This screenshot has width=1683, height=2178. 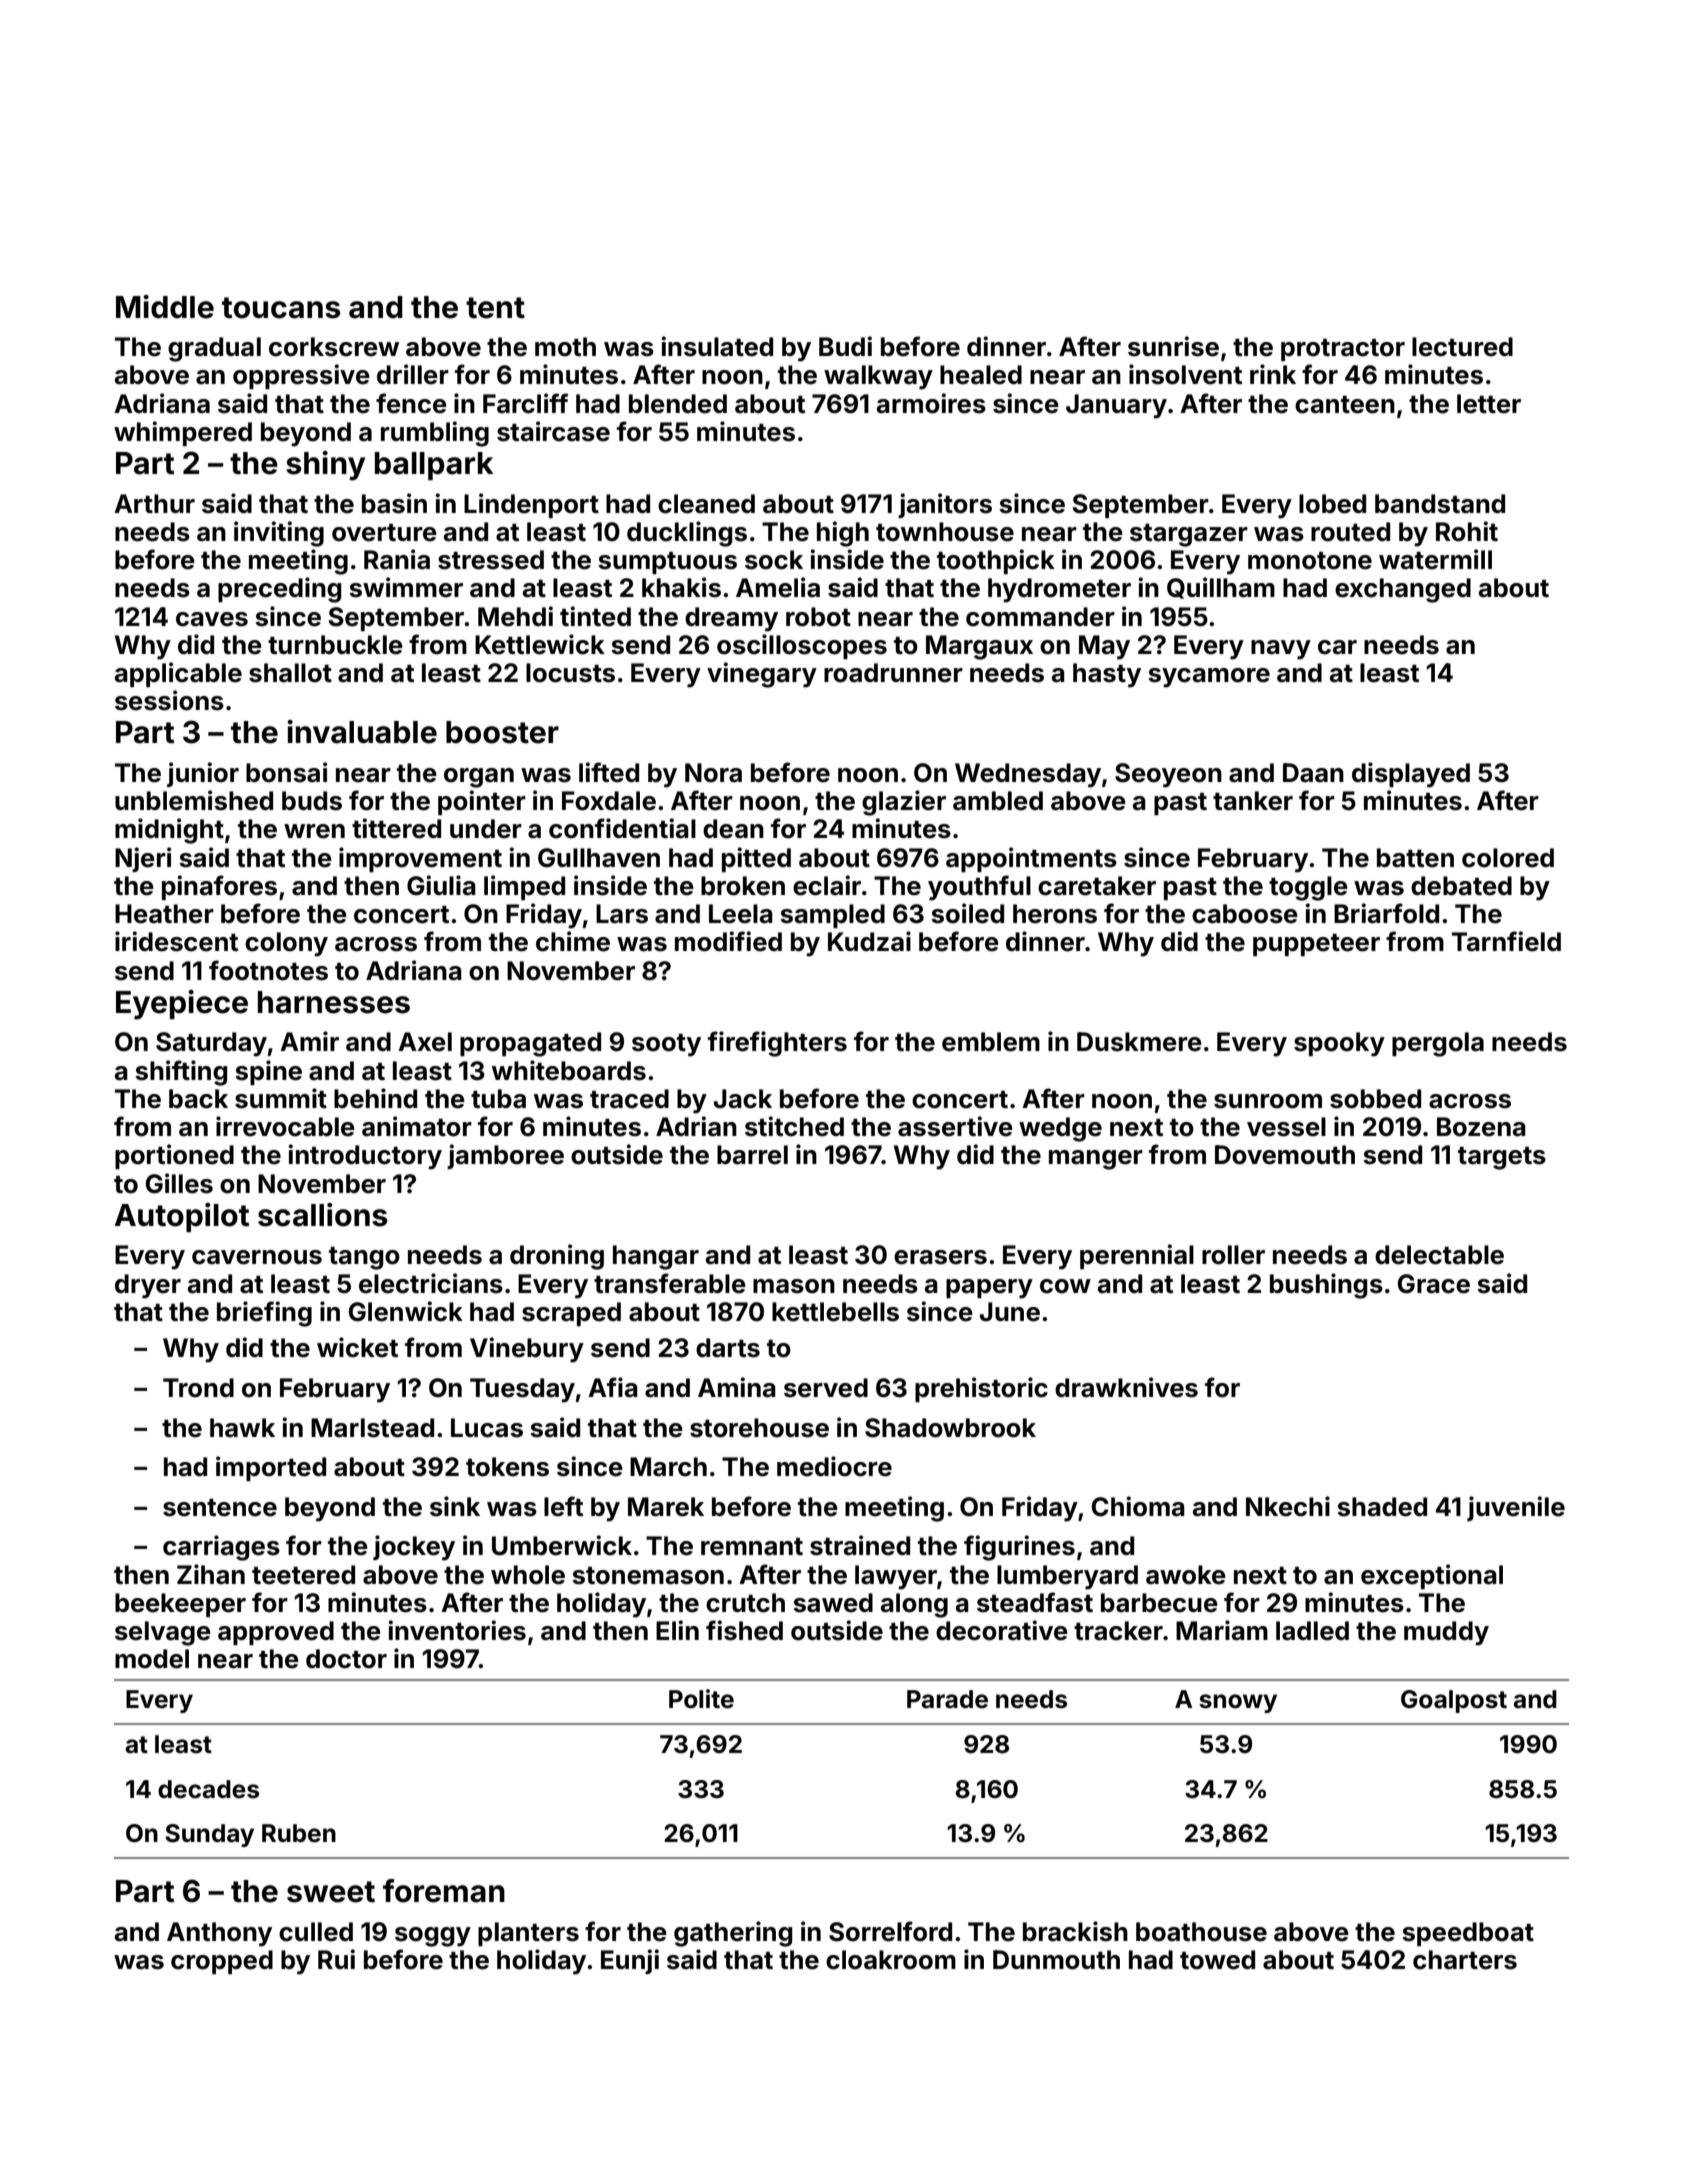 What do you see at coordinates (522, 1390) in the screenshot?
I see `Tuesday` at bounding box center [522, 1390].
